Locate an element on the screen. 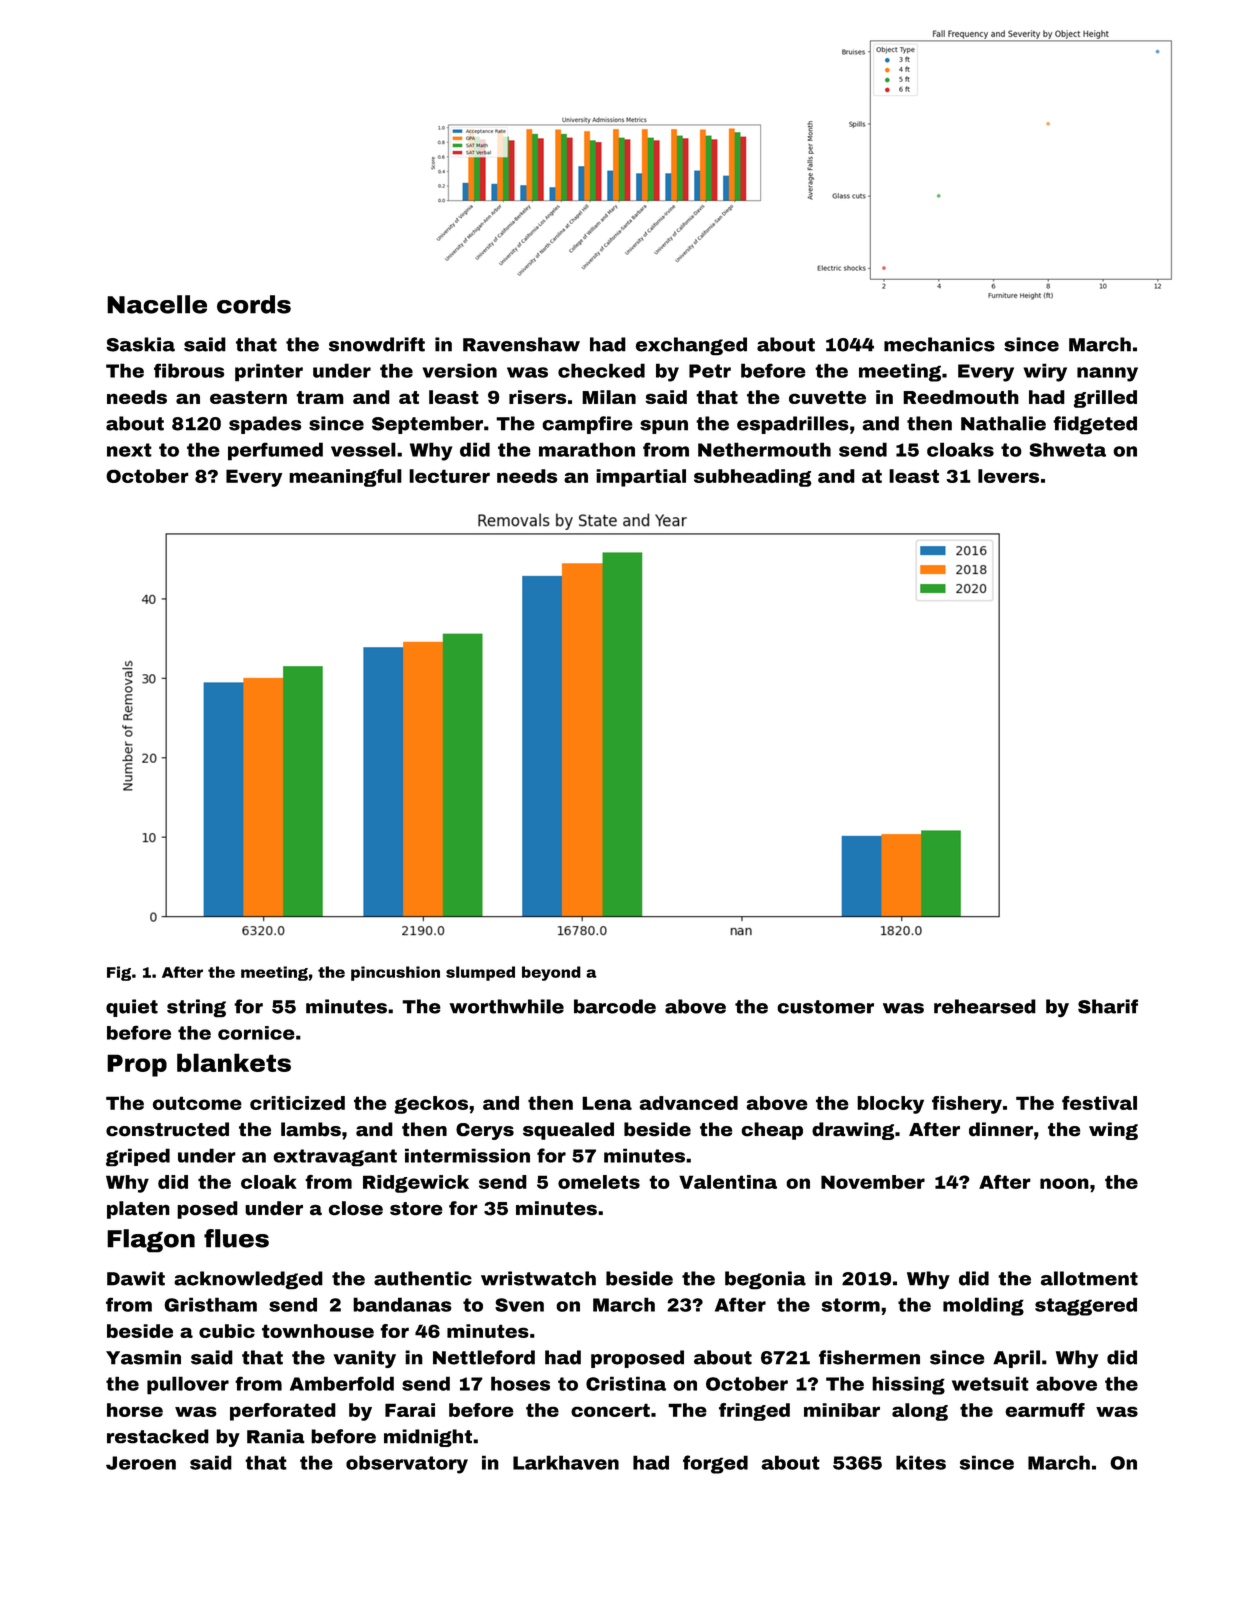  levers is located at coordinates (1008, 476).
